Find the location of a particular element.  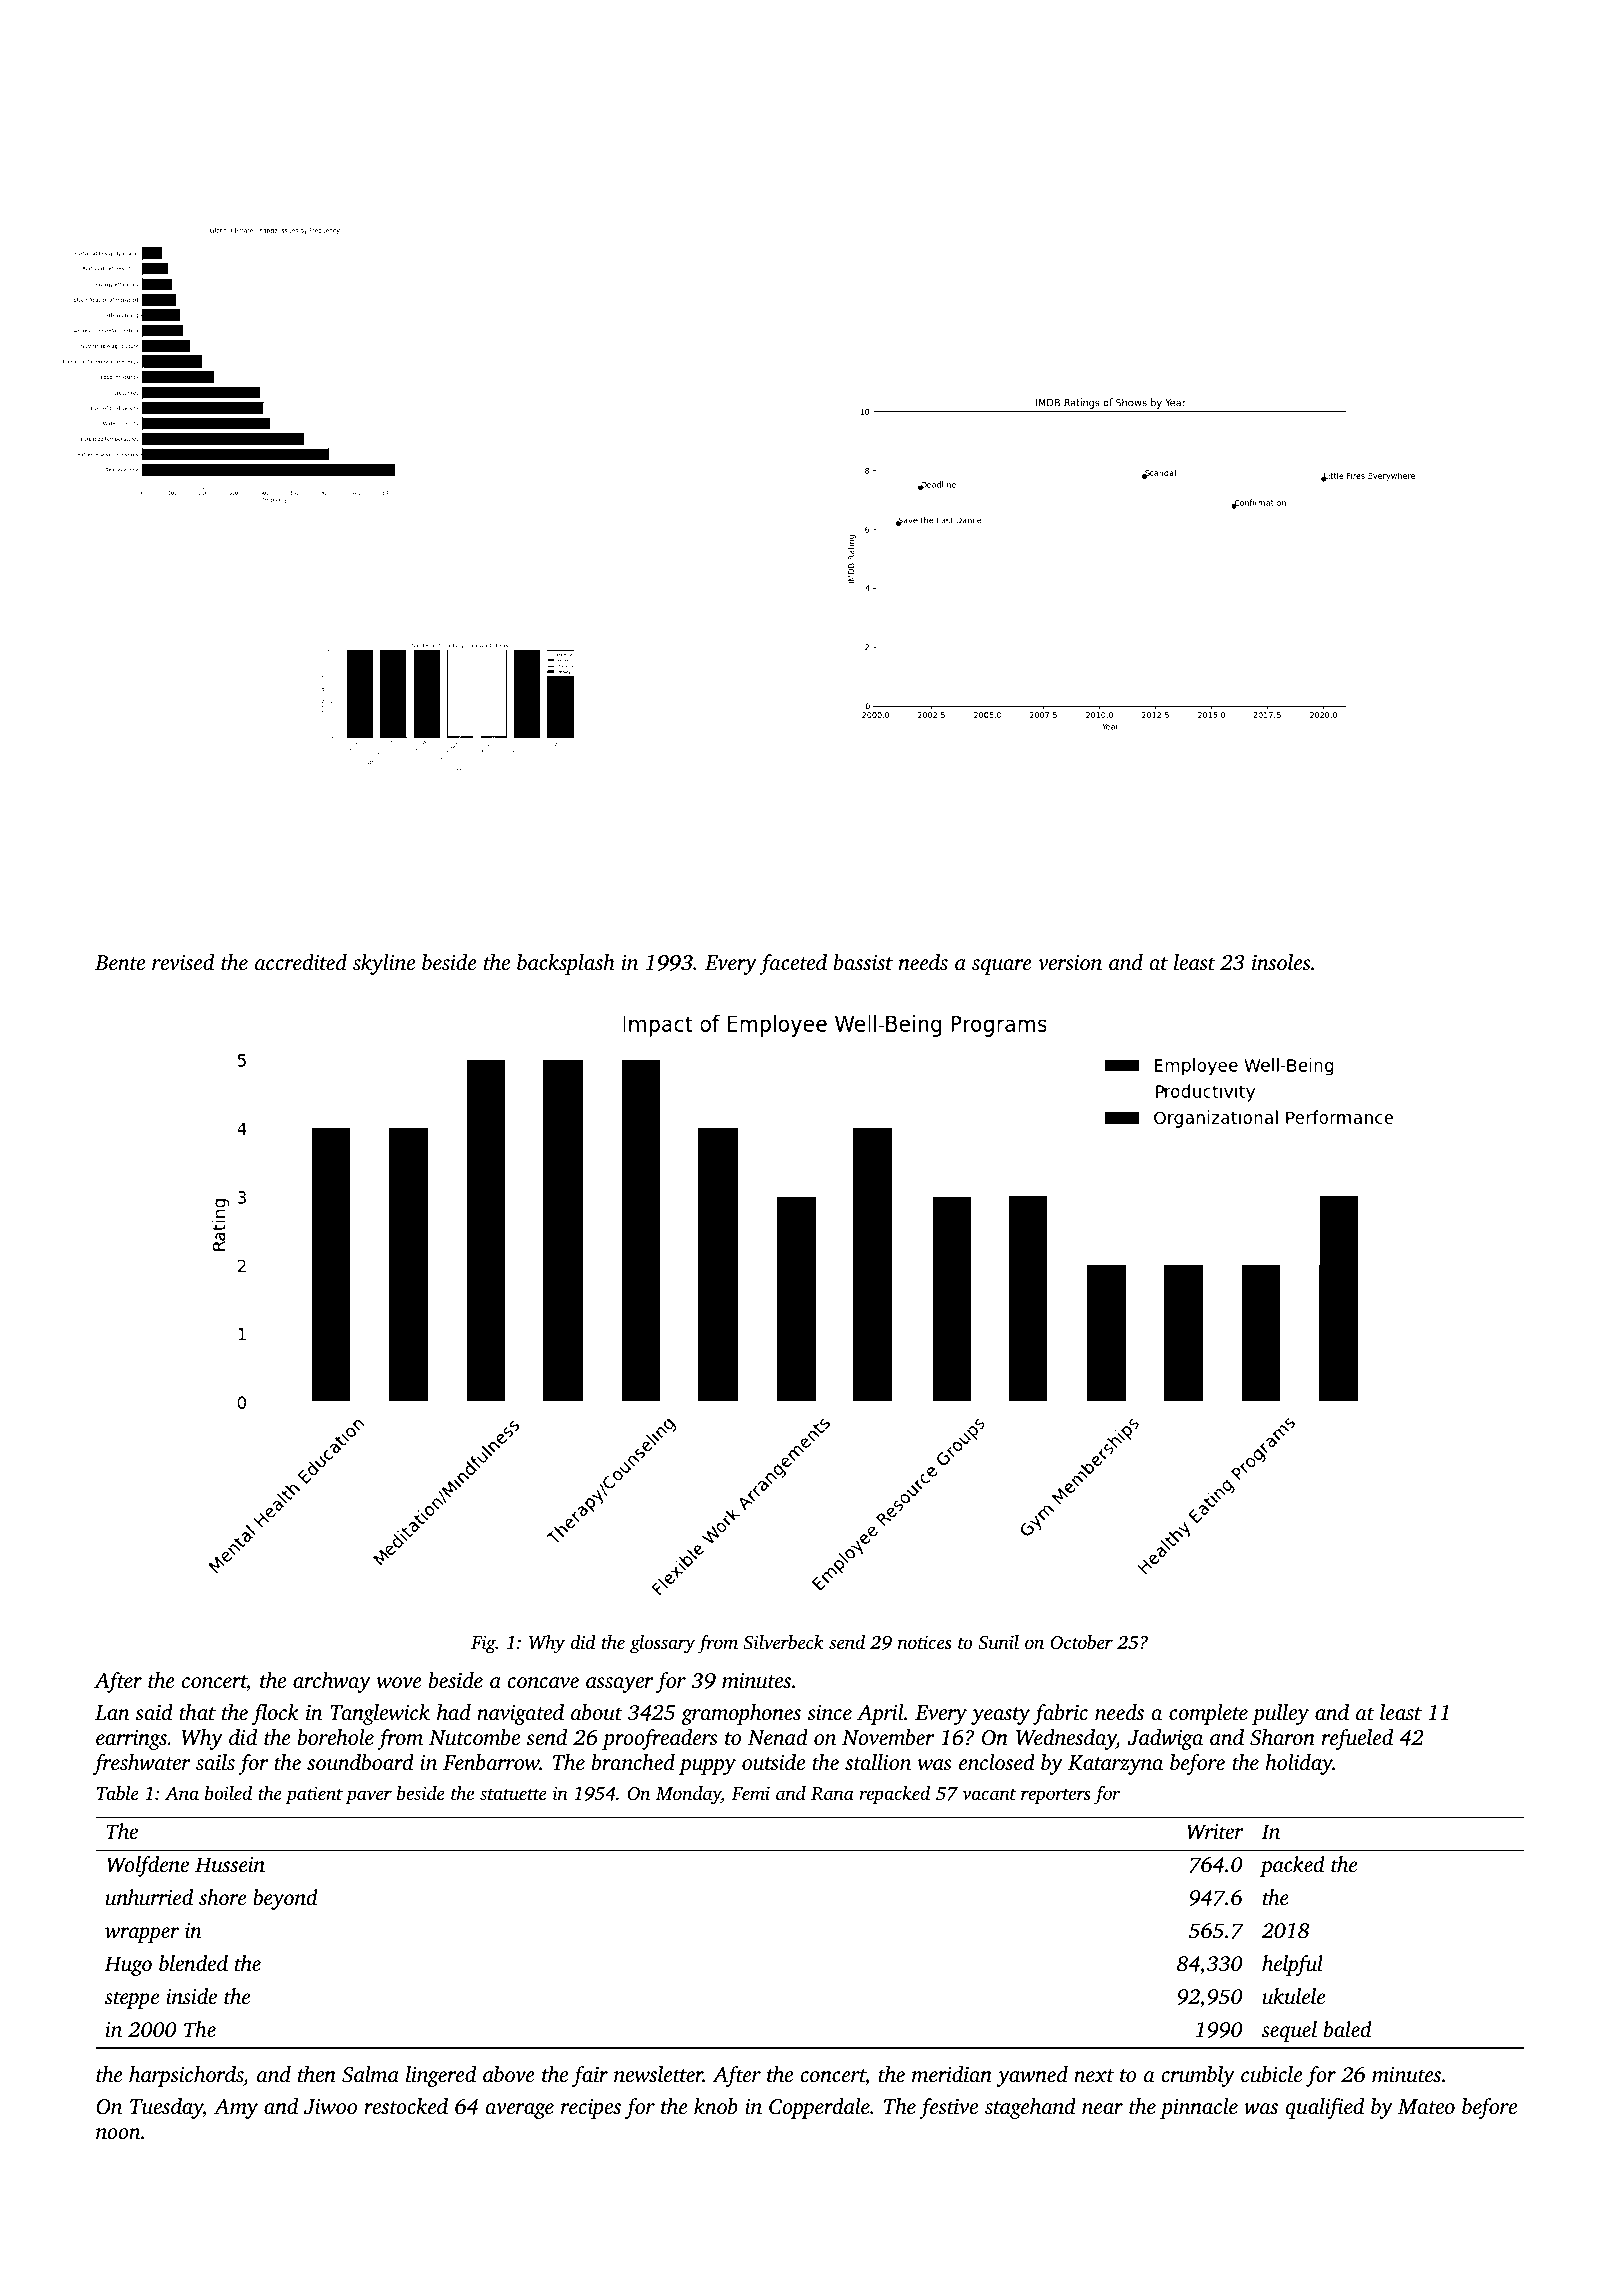

insoles is located at coordinates (1281, 962).
